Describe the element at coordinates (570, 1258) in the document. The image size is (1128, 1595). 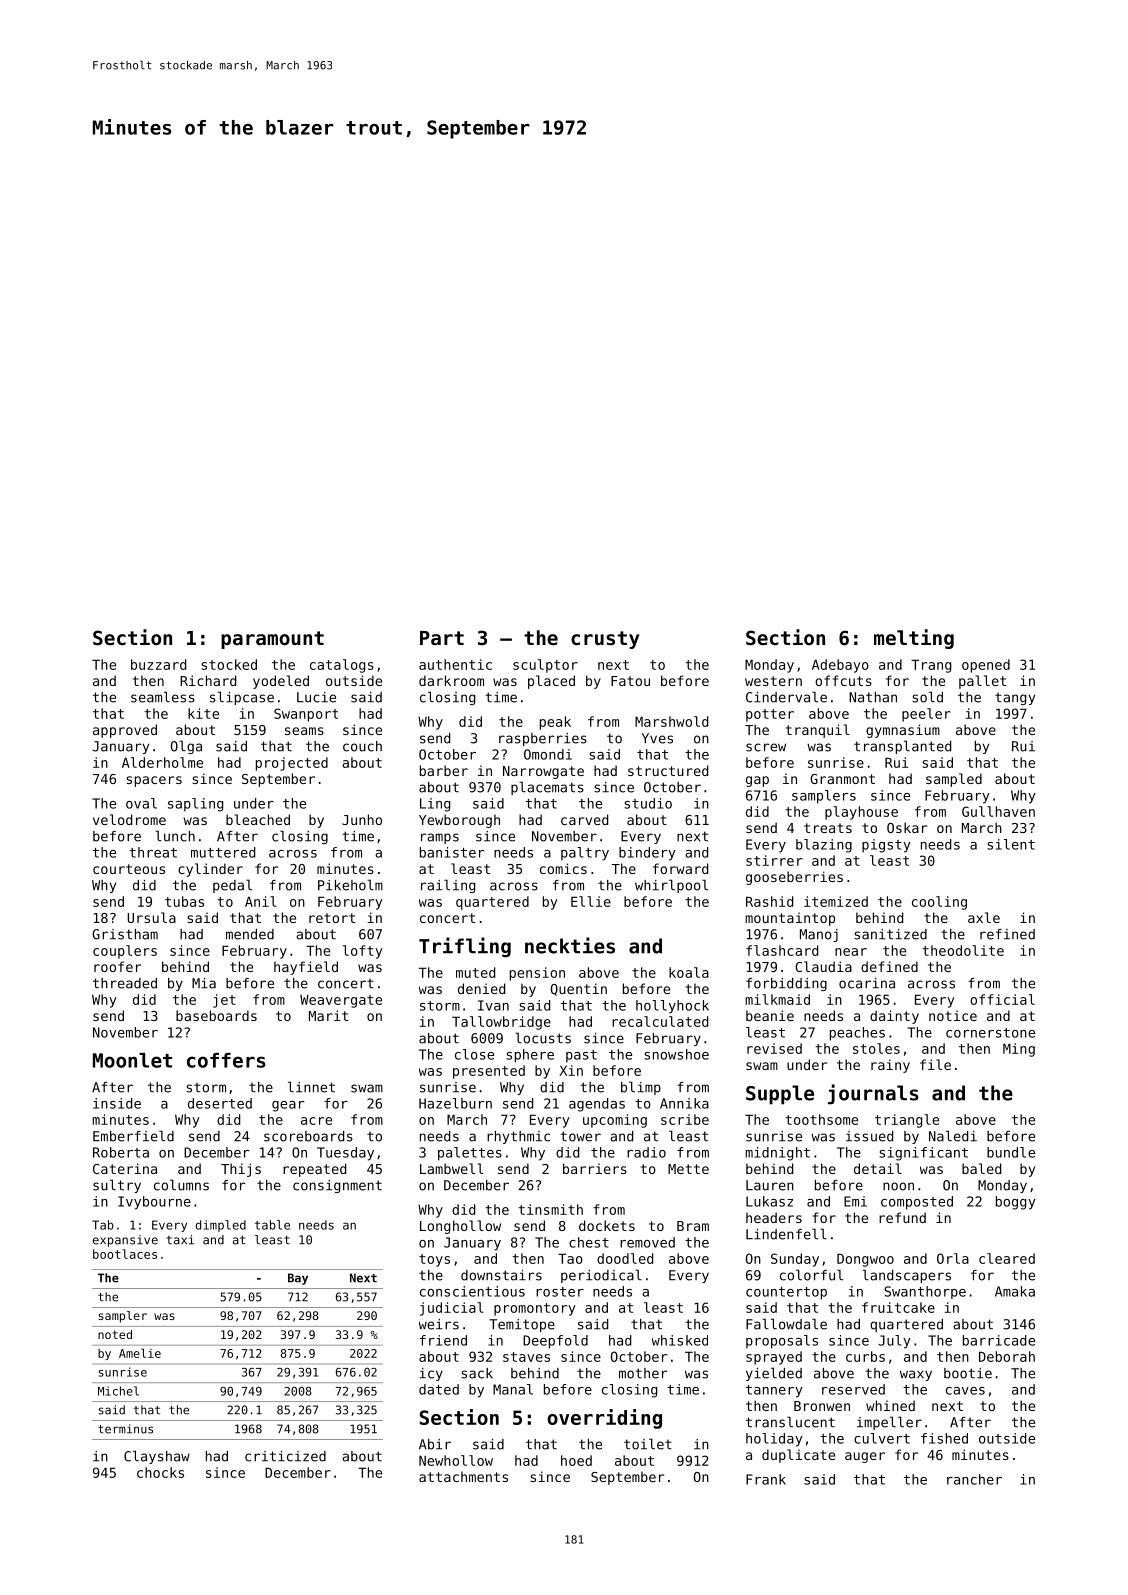
I see `Tao` at that location.
